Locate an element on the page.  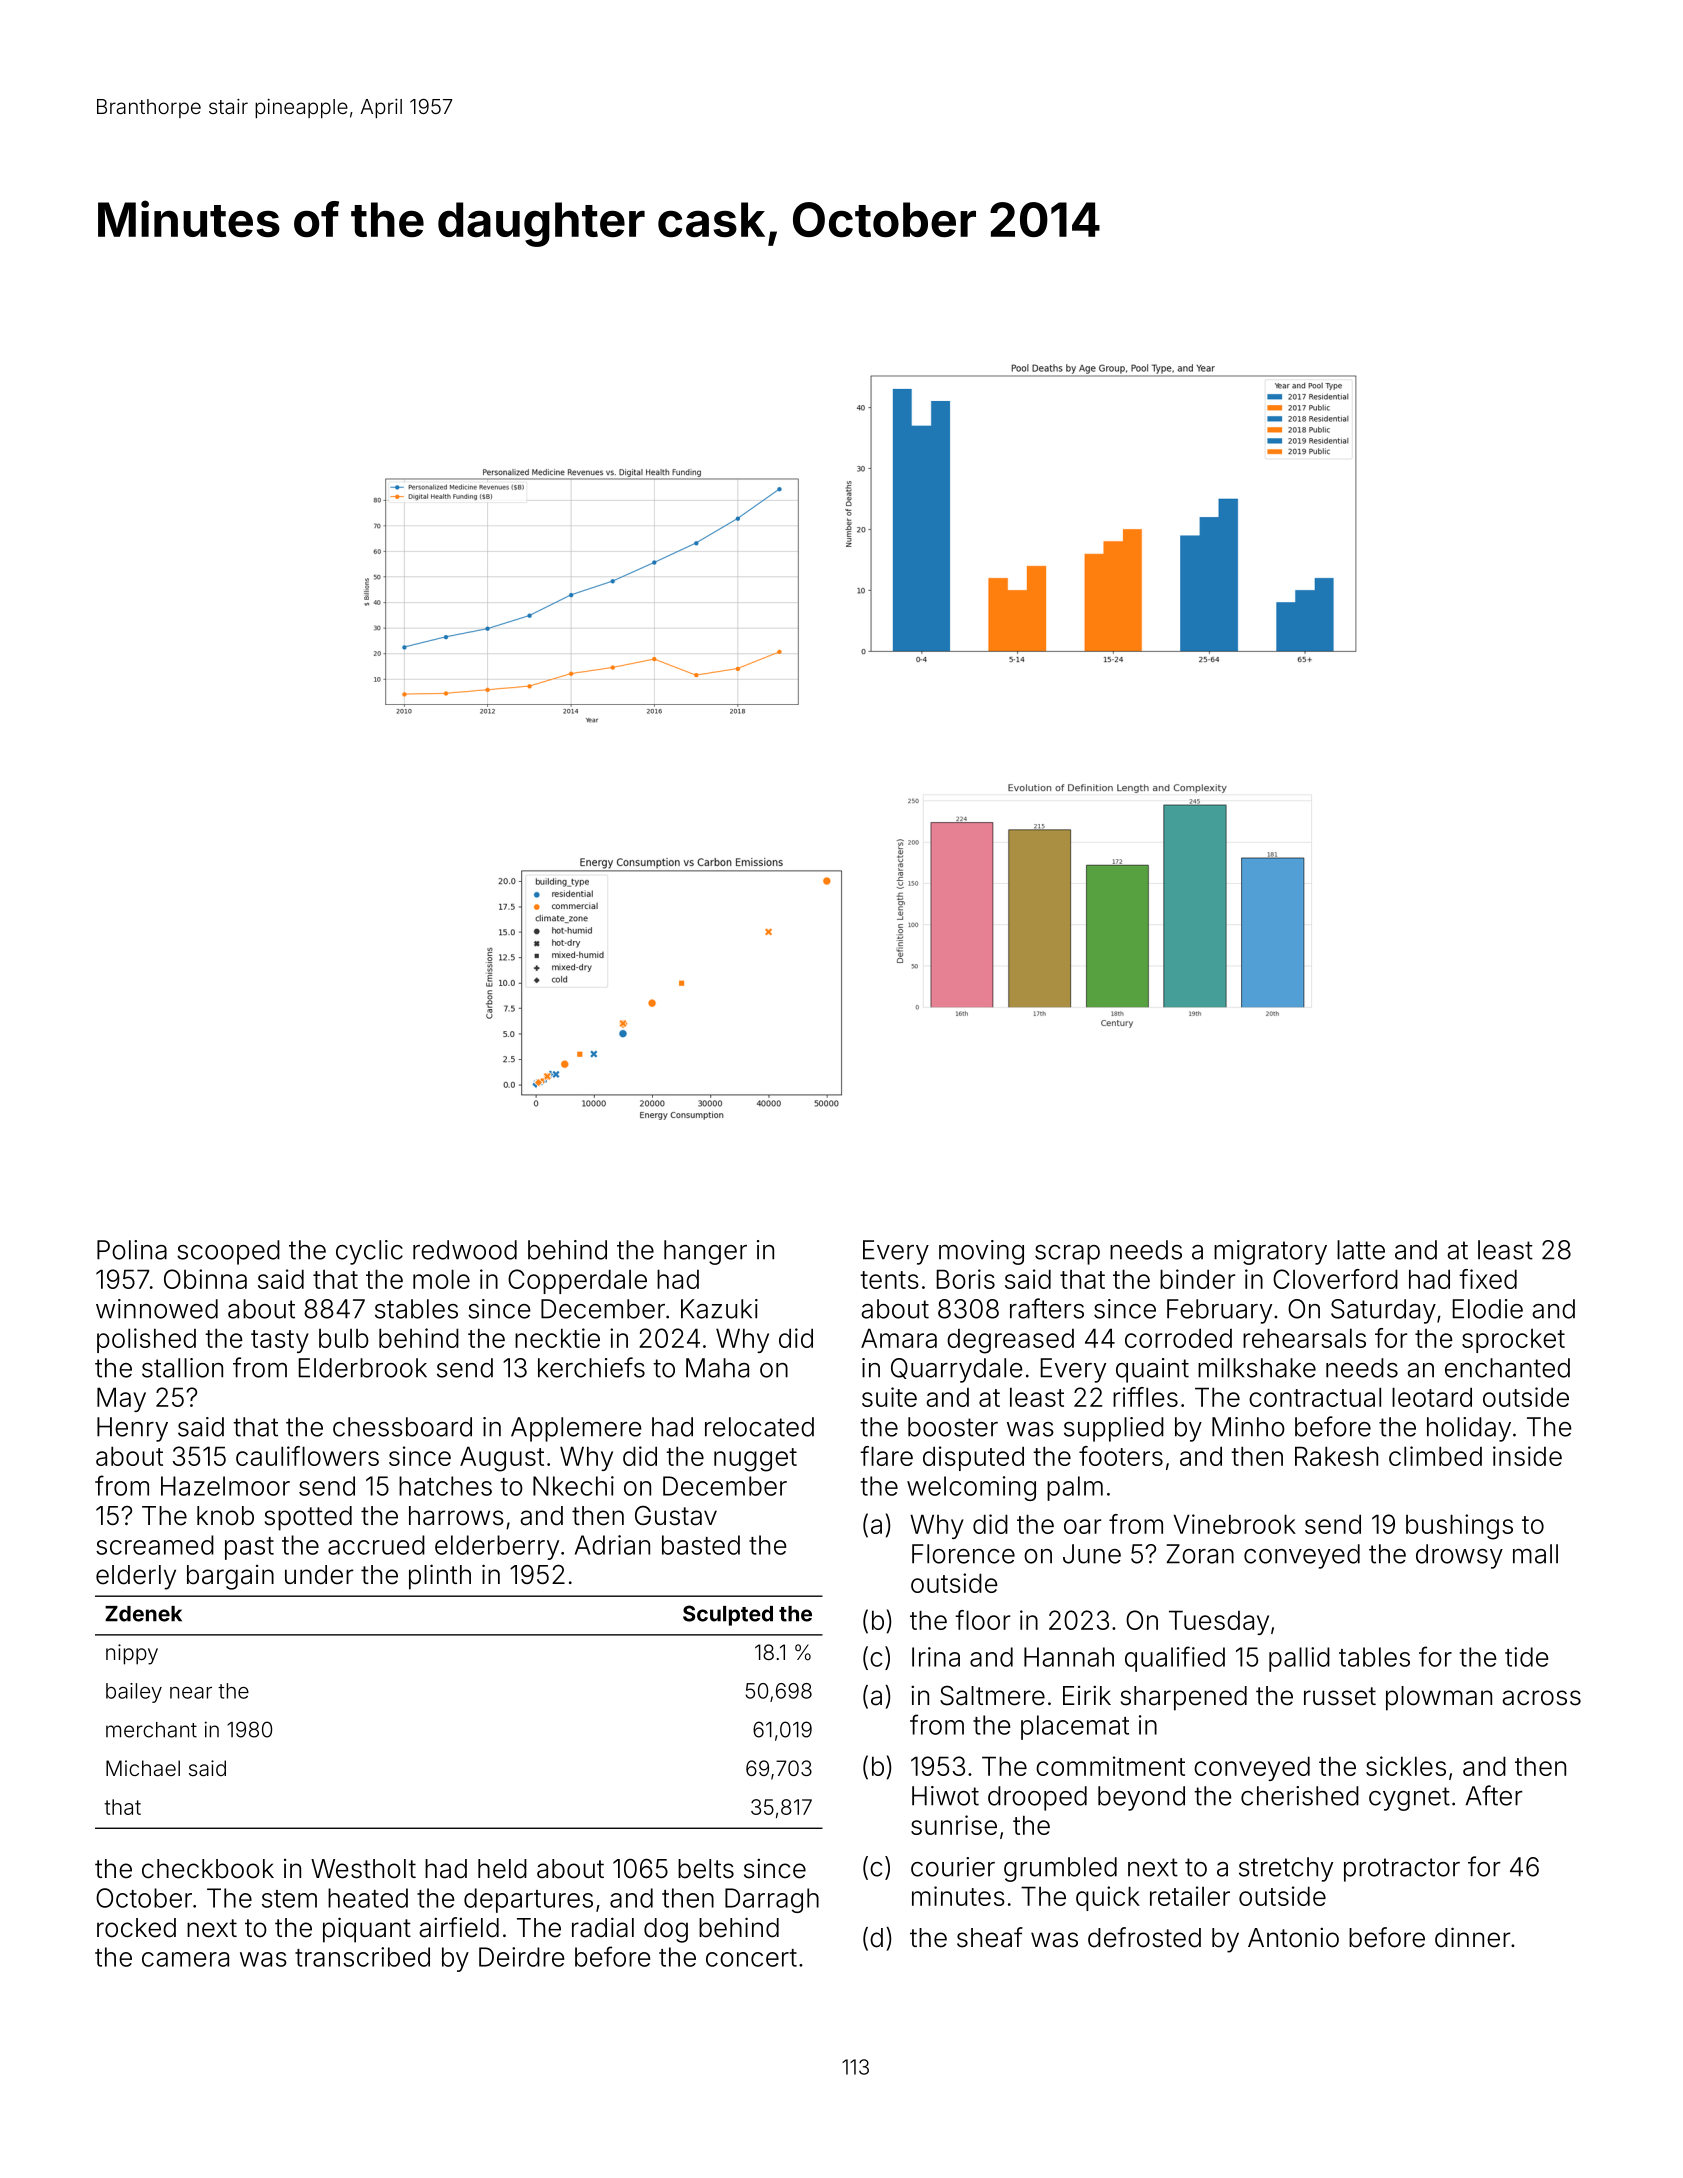
Boris is located at coordinates (966, 1279).
